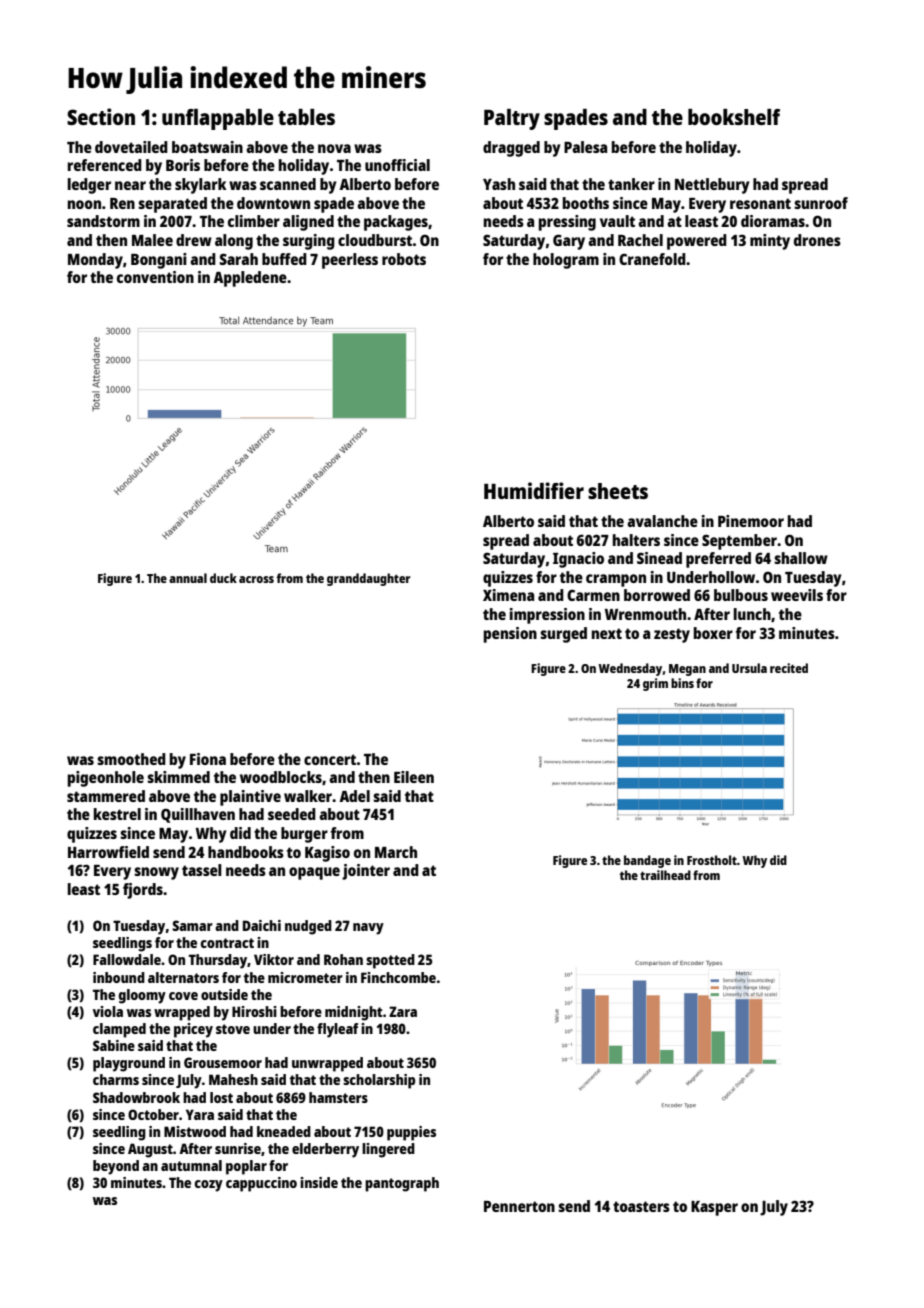 Image resolution: width=924 pixels, height=1308 pixels. I want to click on beyond, so click(116, 1167).
